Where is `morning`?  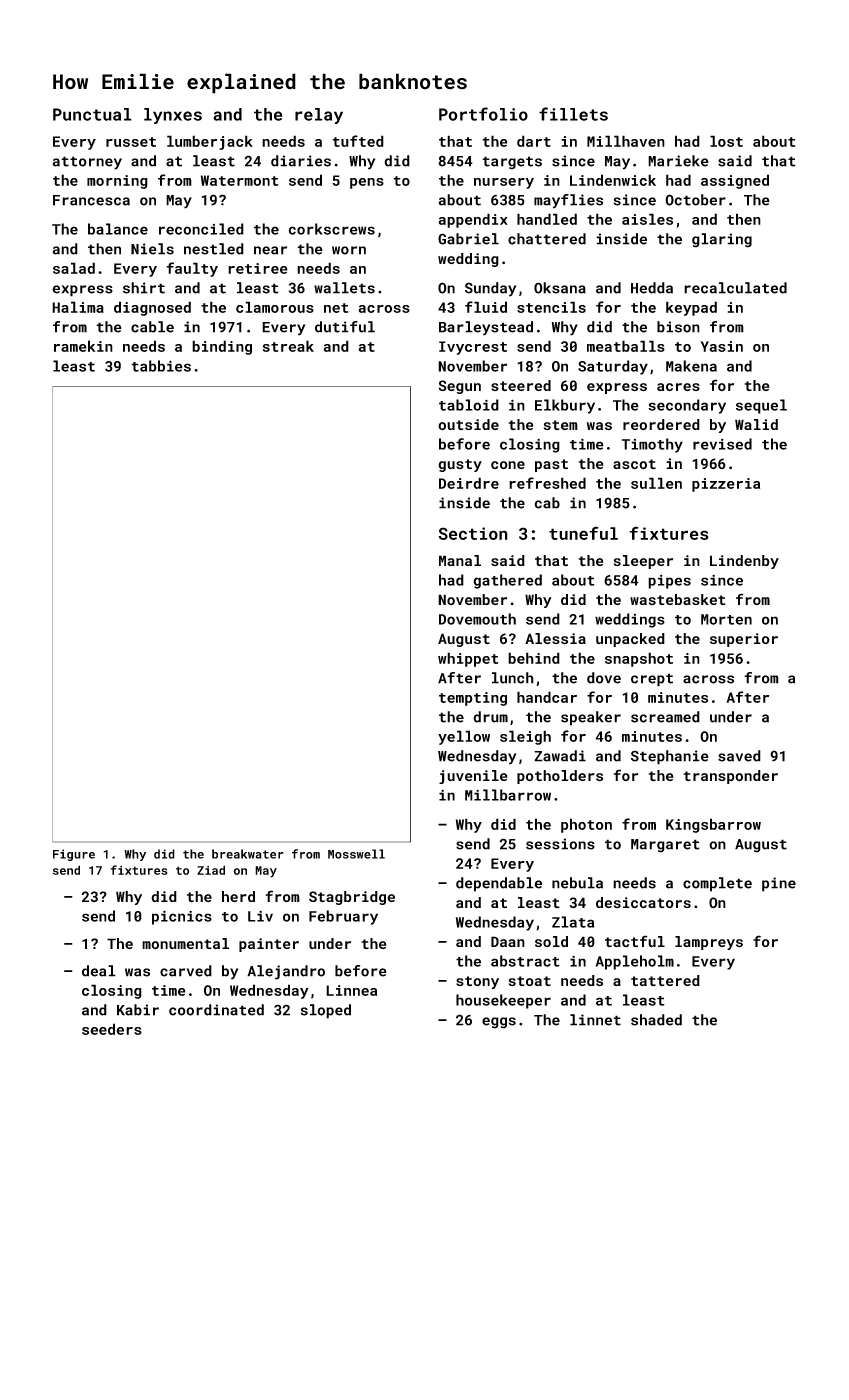
morning is located at coordinates (117, 182).
